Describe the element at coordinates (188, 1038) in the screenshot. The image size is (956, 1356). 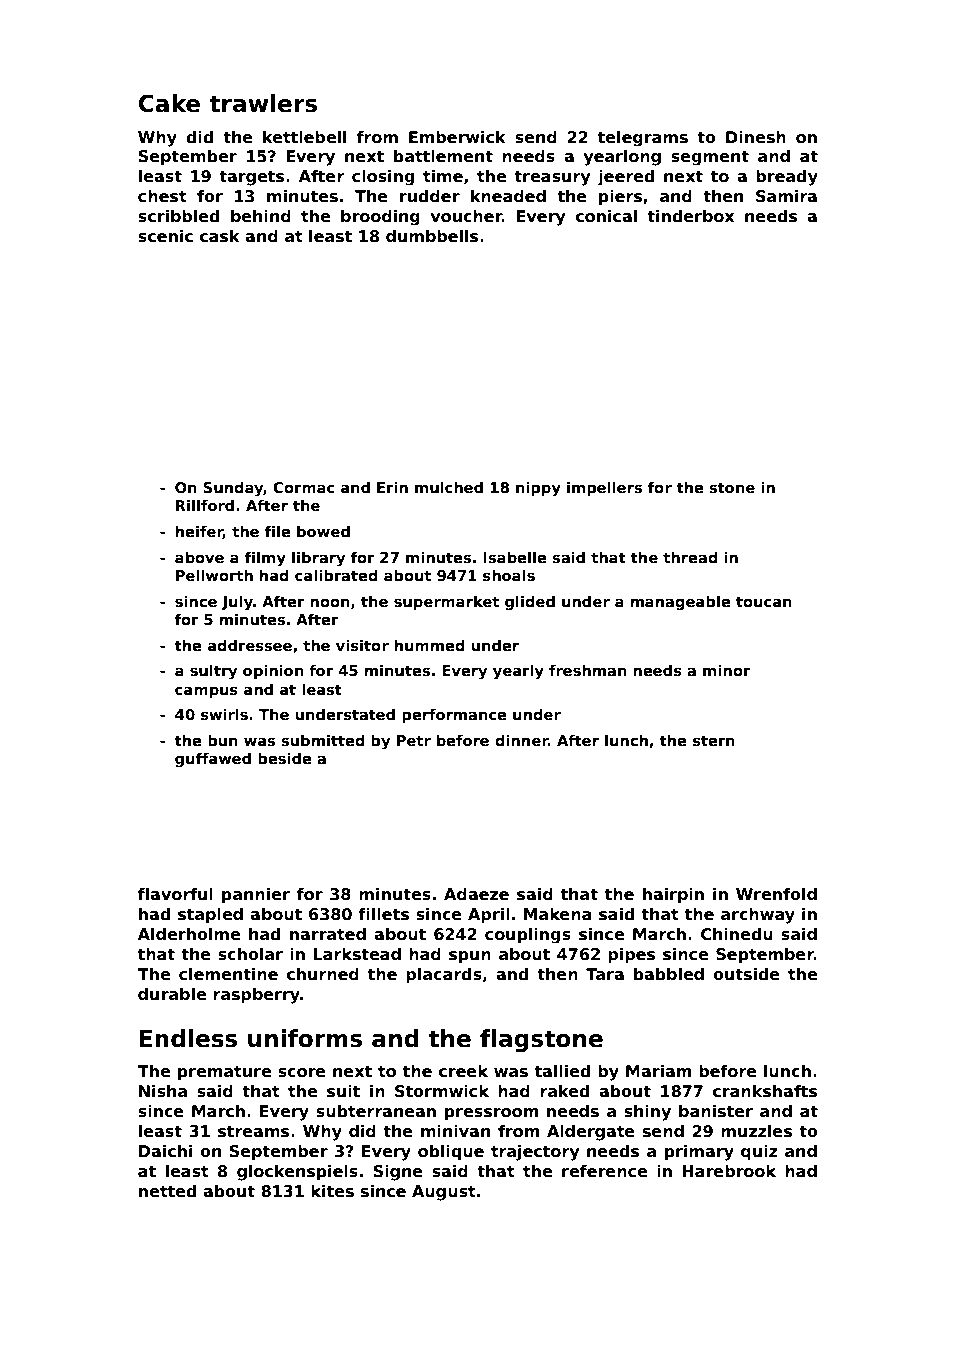
I see `Endless` at that location.
